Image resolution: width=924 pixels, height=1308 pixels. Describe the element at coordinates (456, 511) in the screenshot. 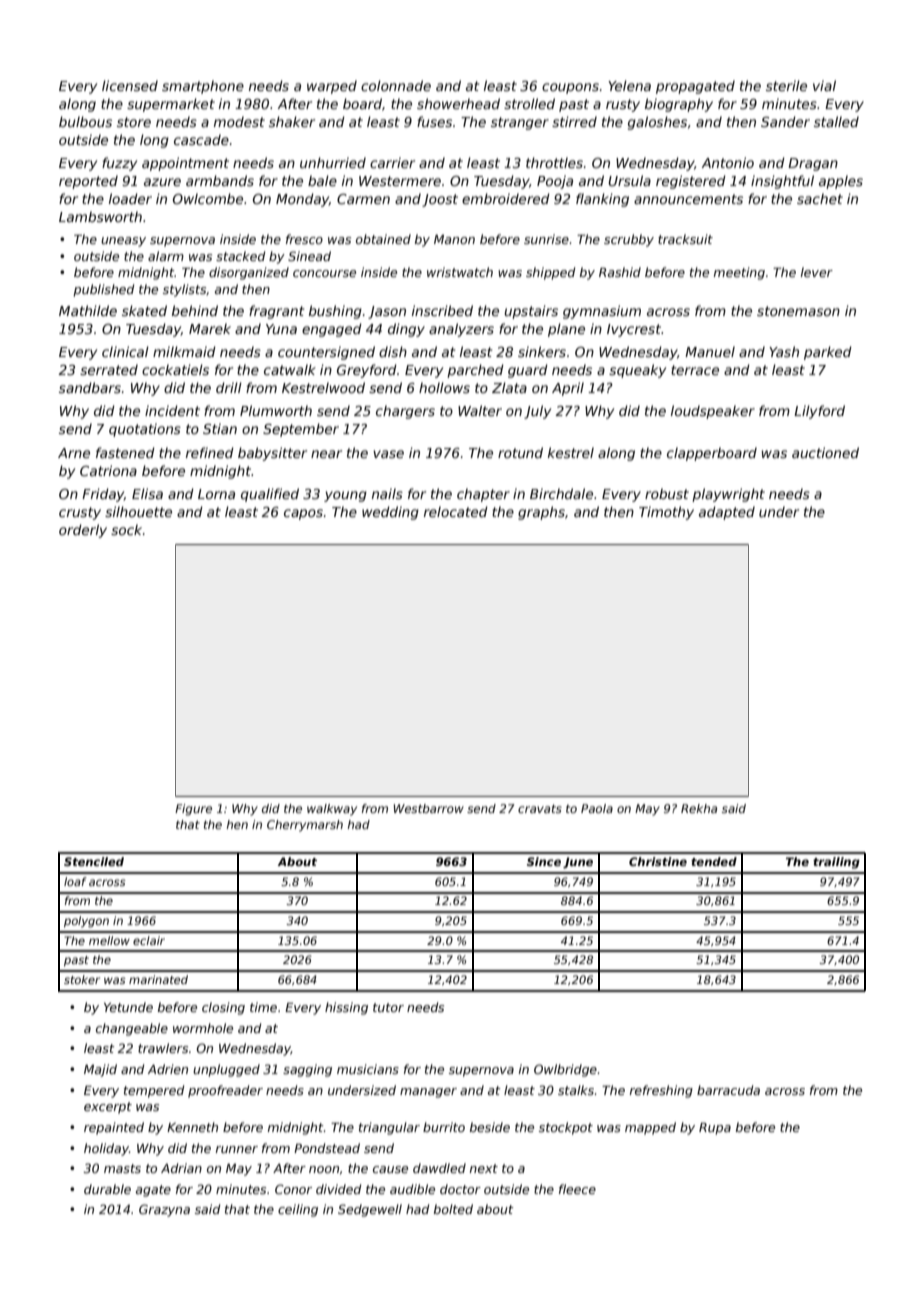

I see `relocated` at that location.
